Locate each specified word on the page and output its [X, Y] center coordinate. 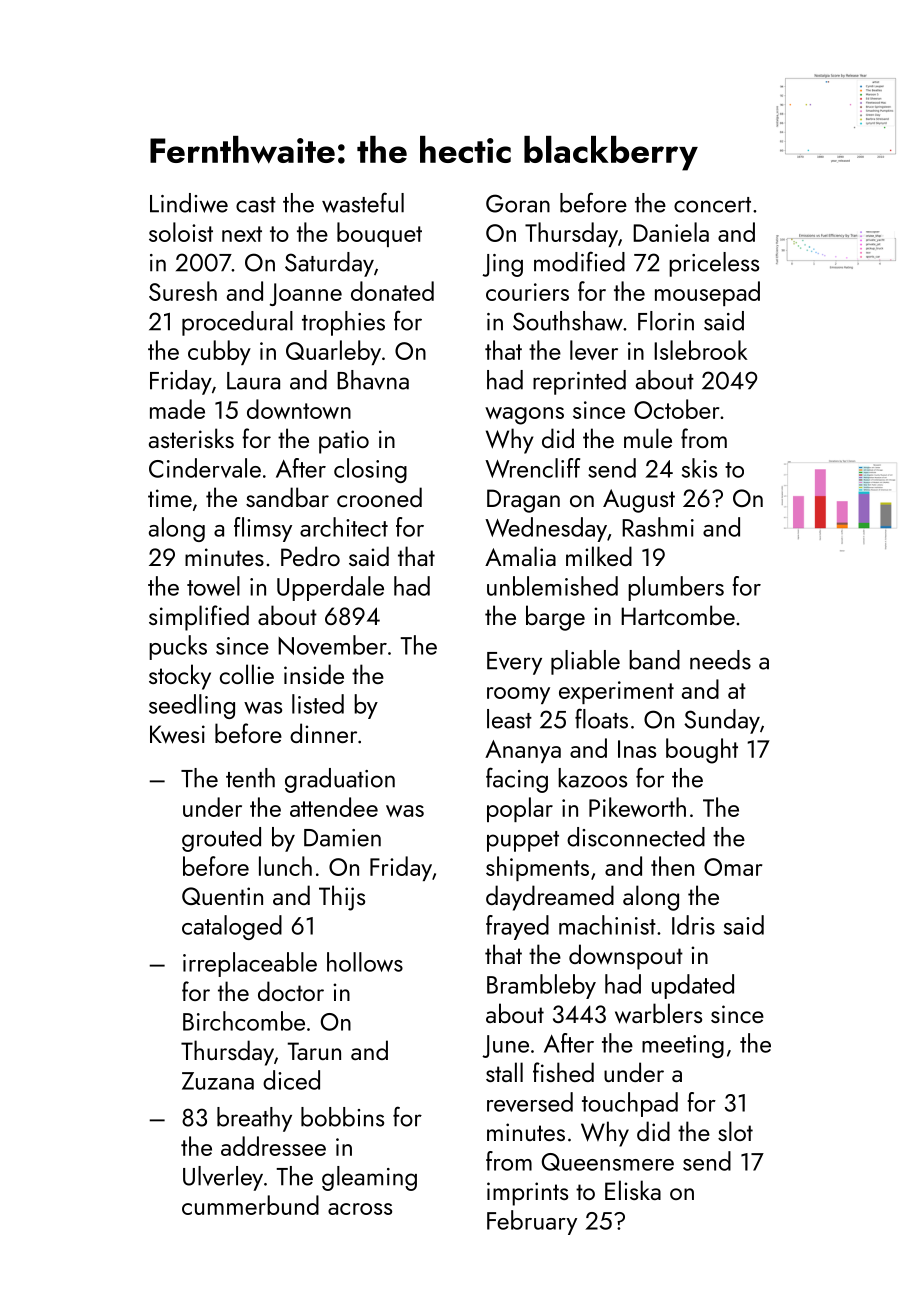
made [177, 409]
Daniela [671, 232]
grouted [221, 839]
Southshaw [568, 321]
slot [735, 1131]
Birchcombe [244, 1021]
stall [504, 1072]
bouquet [379, 234]
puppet [523, 841]
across [360, 1209]
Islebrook [701, 350]
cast [256, 205]
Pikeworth [637, 807]
